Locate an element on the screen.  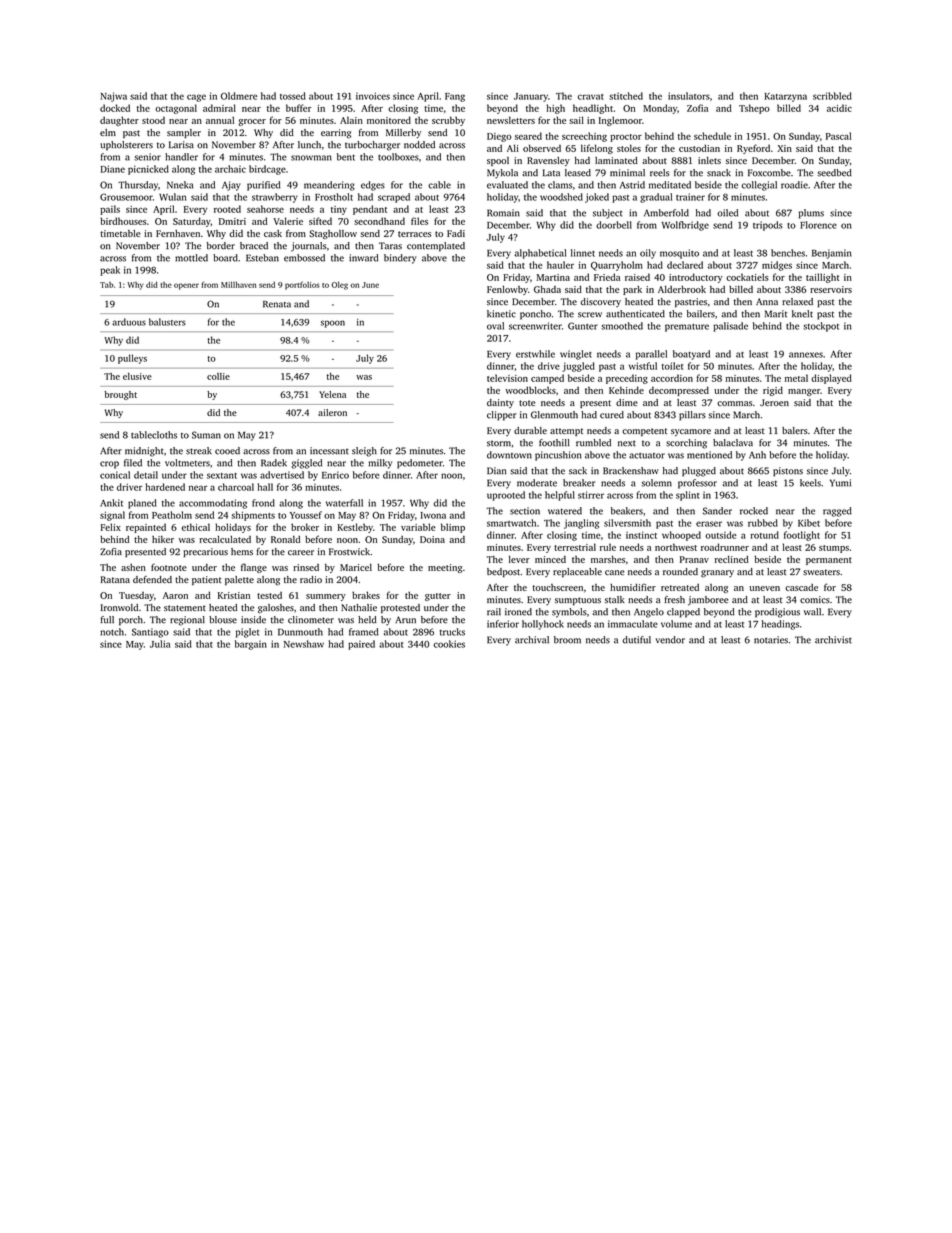
seedbed is located at coordinates (834, 173).
